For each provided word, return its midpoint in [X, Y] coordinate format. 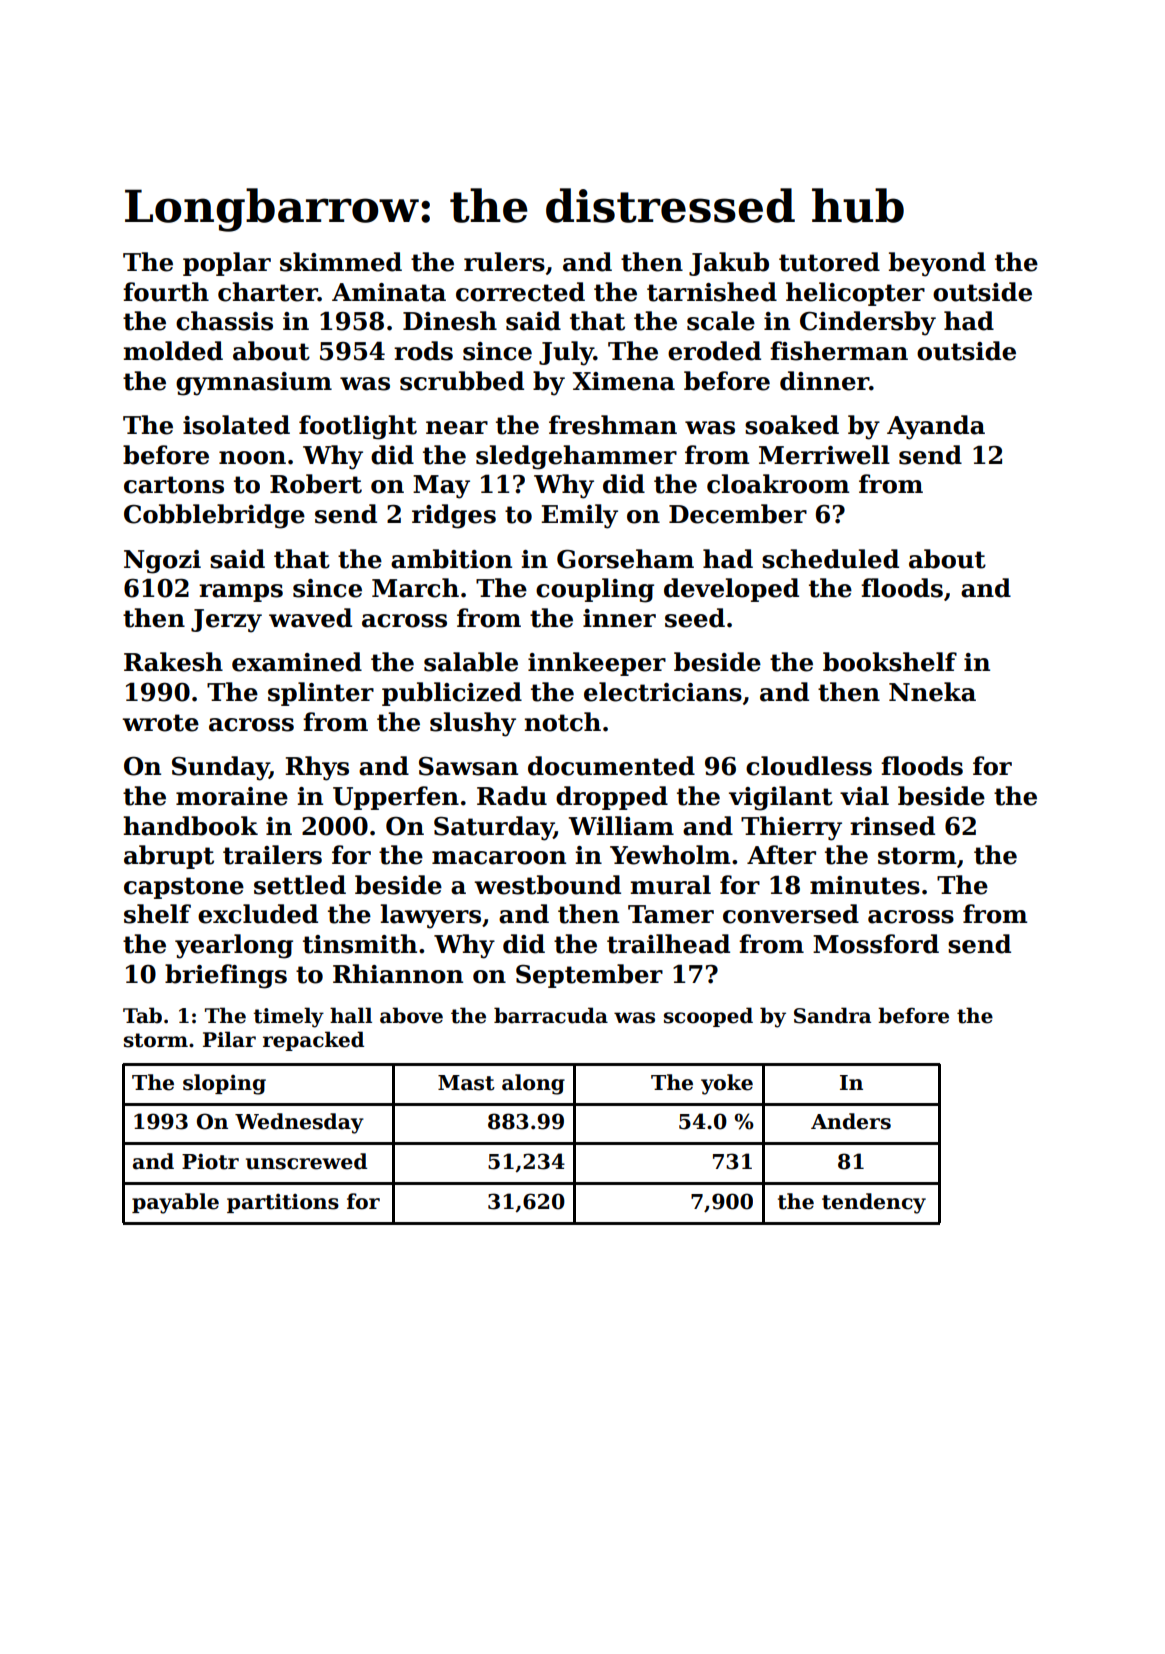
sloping [224, 1084]
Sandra [832, 1015]
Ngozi [162, 562]
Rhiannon [398, 974]
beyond [937, 264]
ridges [454, 516]
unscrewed [306, 1161]
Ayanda [936, 427]
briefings [226, 976]
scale [721, 321]
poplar [227, 264]
